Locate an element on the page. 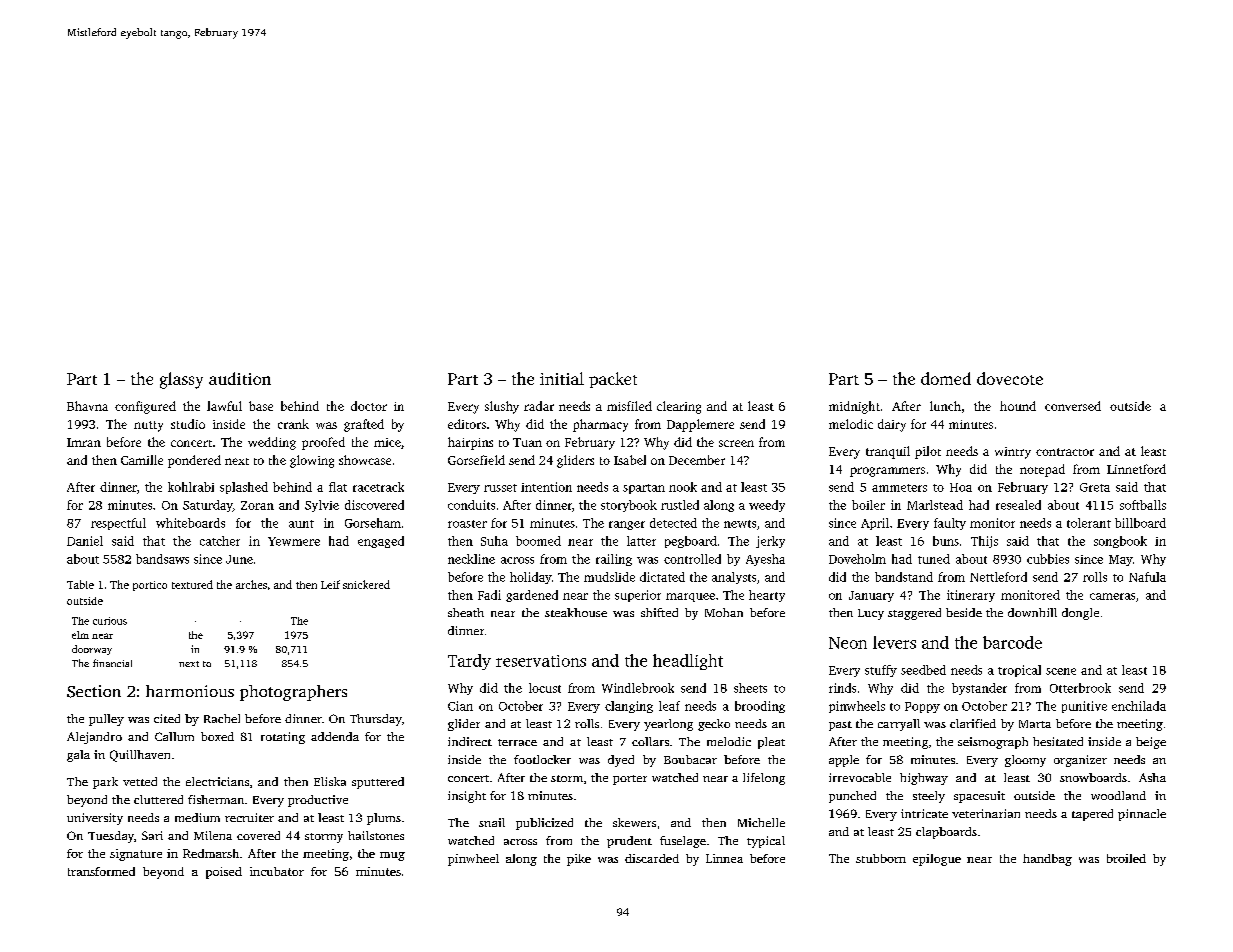 This page has height=952, width=1233. Leif is located at coordinates (330, 584).
